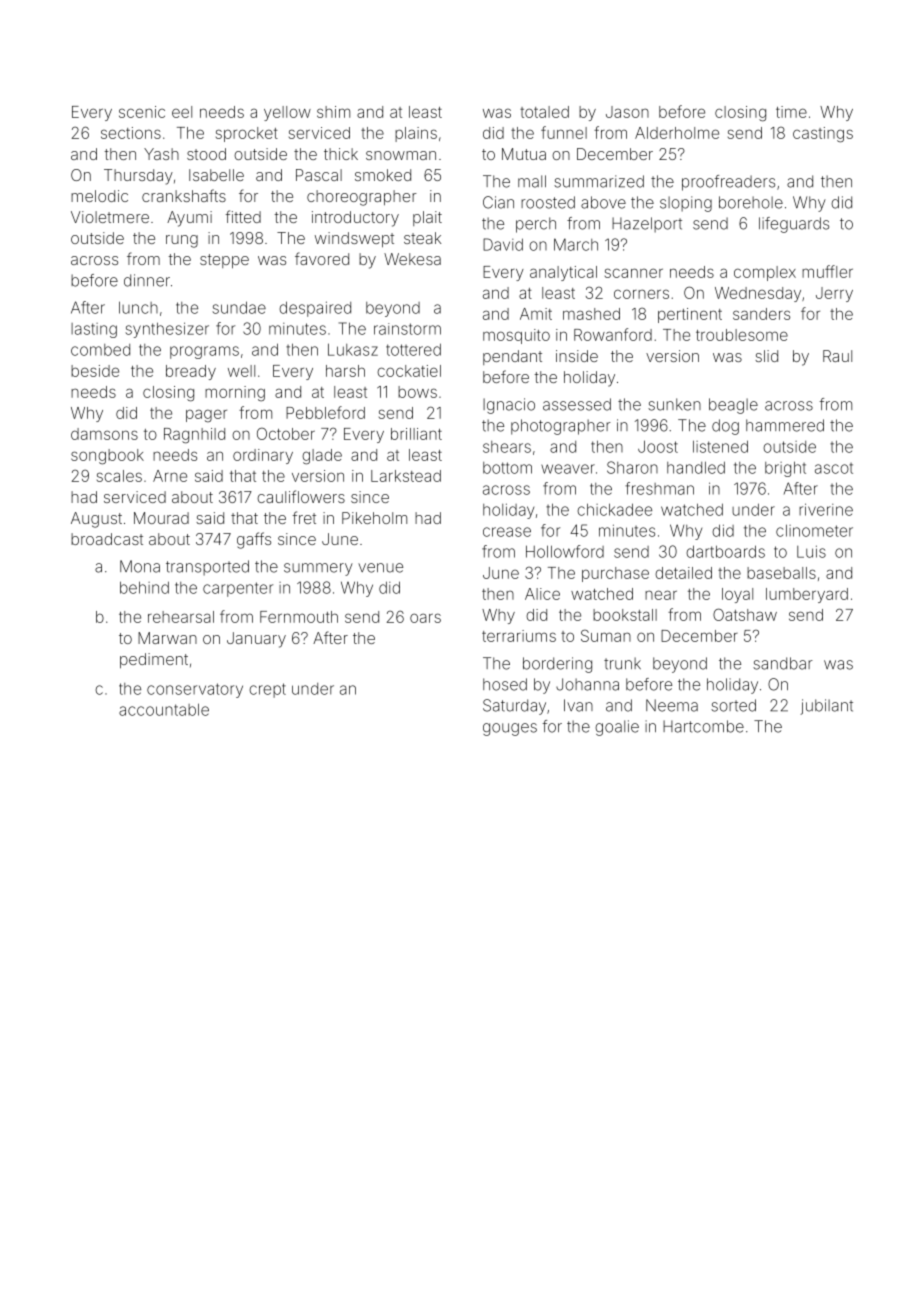 The width and height of the screenshot is (924, 1308). What do you see at coordinates (544, 112) in the screenshot?
I see `totaled` at bounding box center [544, 112].
